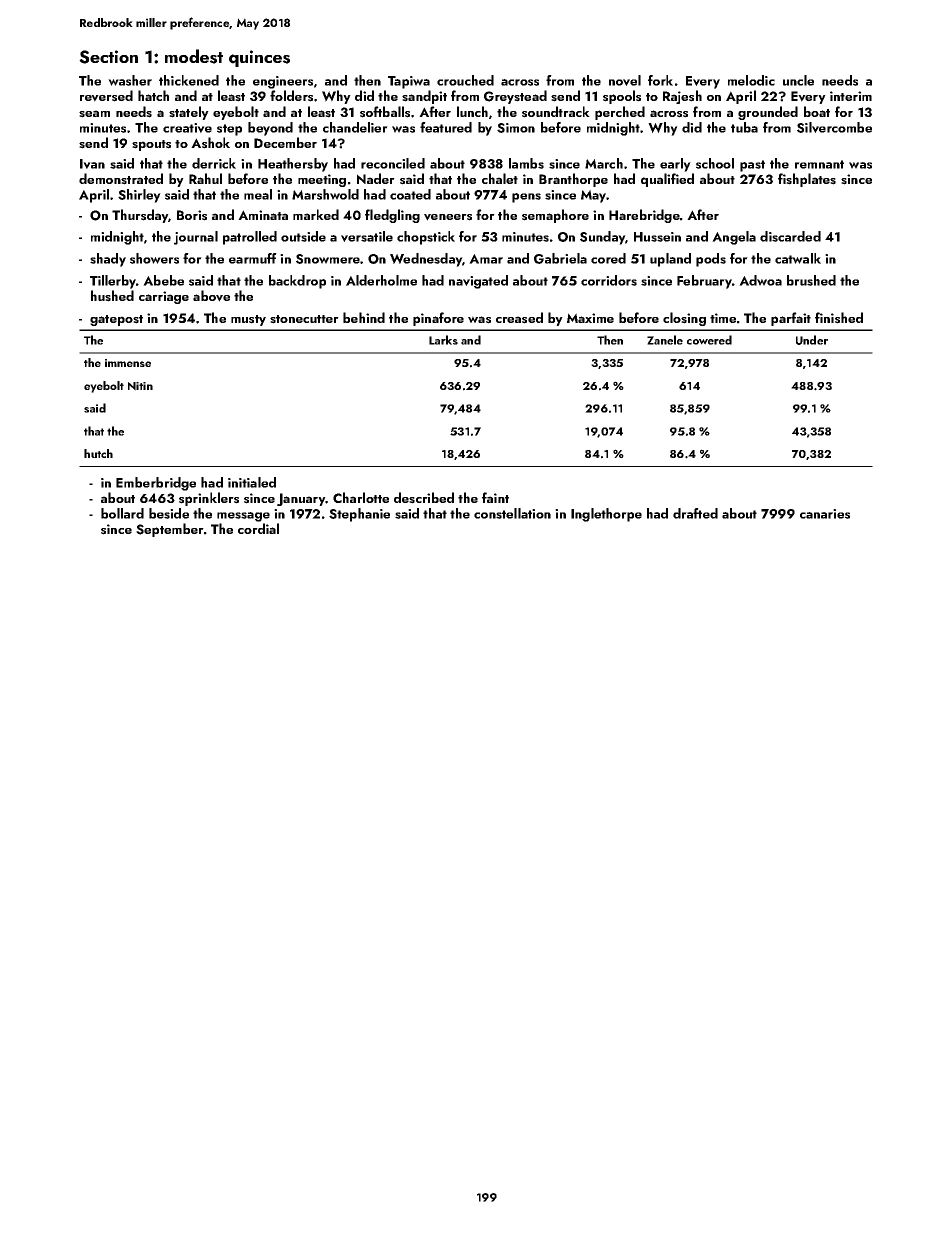 This screenshot has height=1233, width=952. I want to click on novel, so click(625, 80).
